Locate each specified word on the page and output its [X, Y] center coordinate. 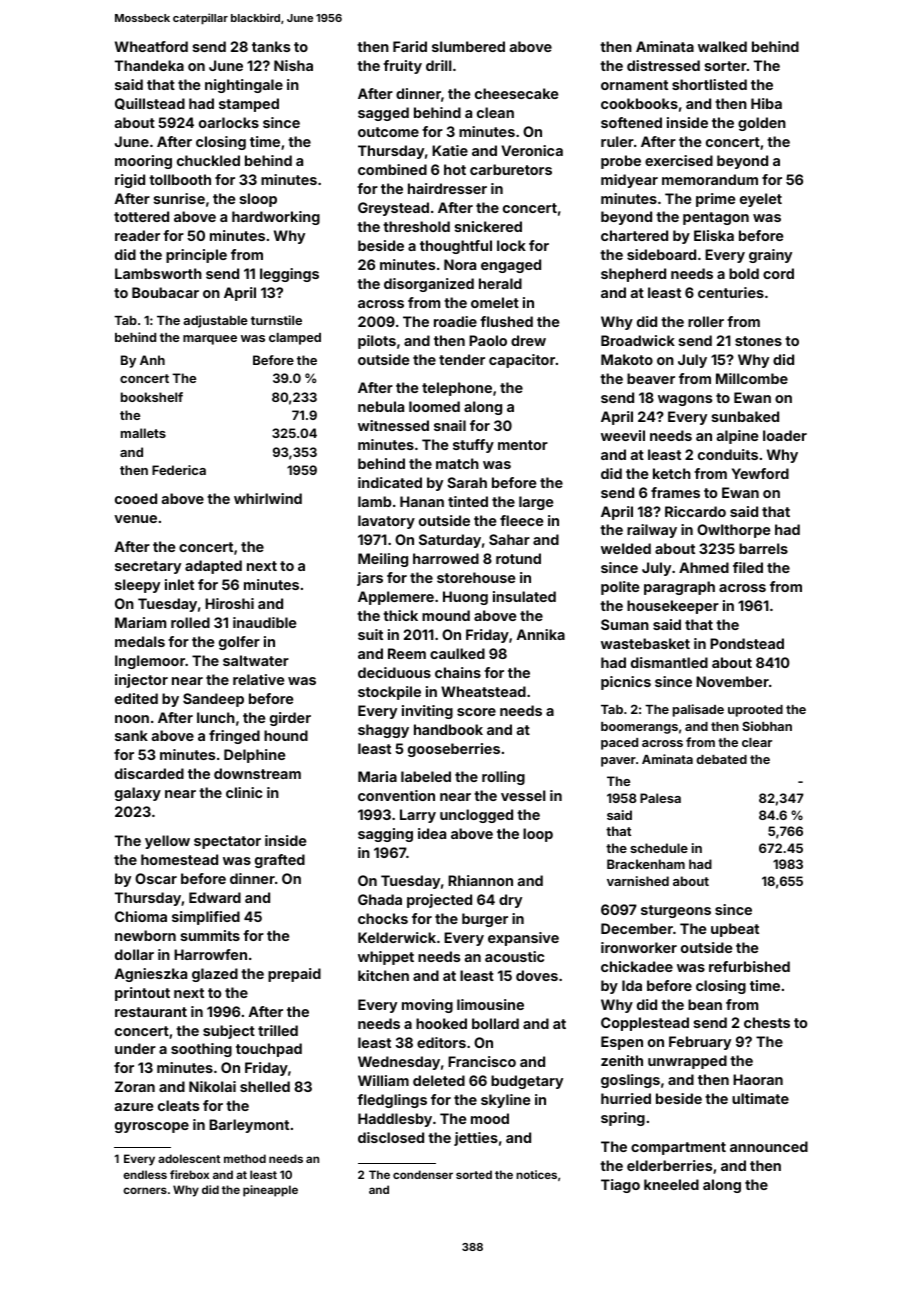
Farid [410, 46]
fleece [521, 520]
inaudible [264, 622]
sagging [385, 835]
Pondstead [747, 643]
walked [722, 46]
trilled [278, 1030]
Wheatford [151, 46]
